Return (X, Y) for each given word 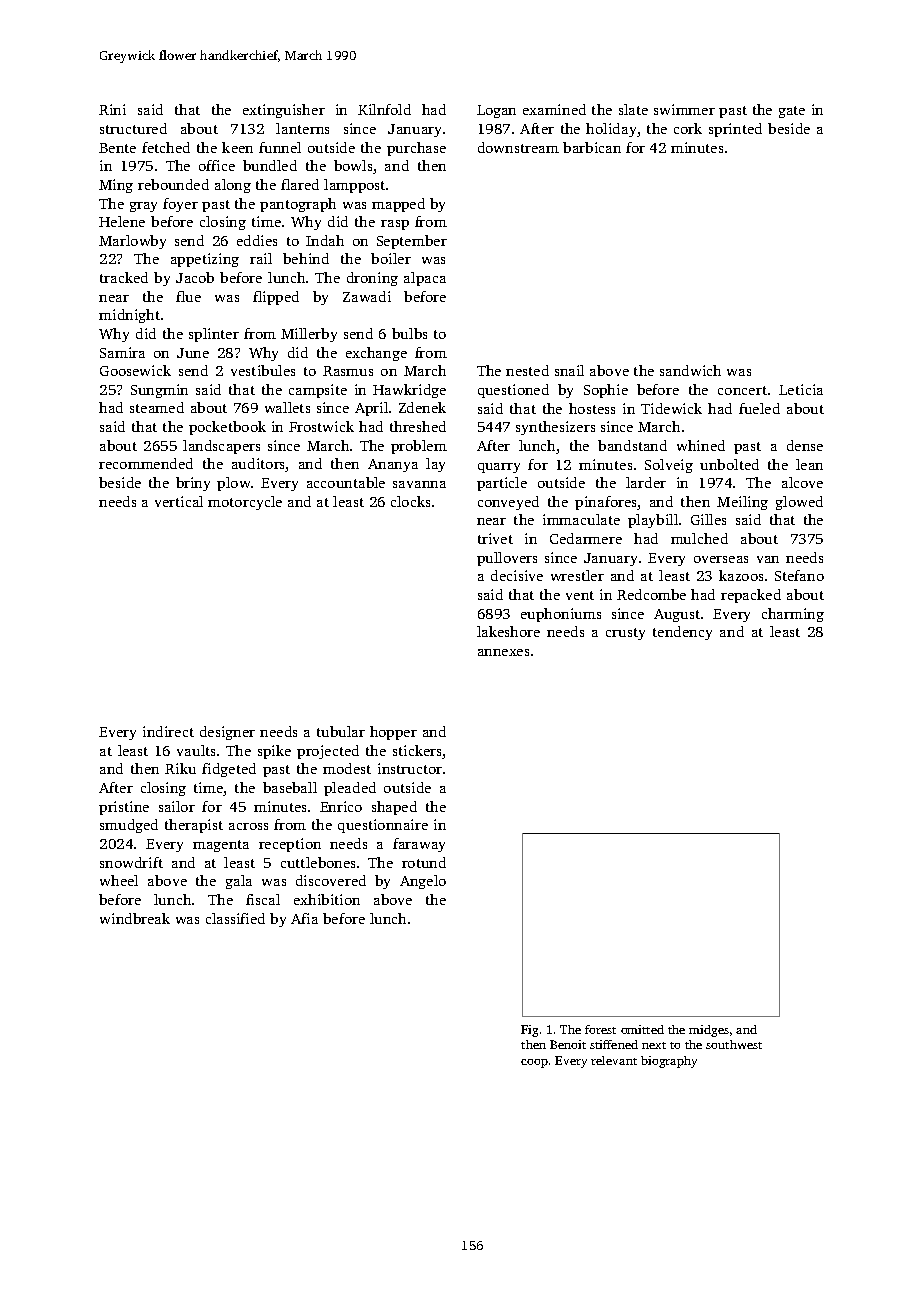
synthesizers (555, 428)
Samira (122, 352)
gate (792, 112)
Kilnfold (384, 109)
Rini (112, 109)
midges (709, 1031)
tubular (341, 731)
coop (534, 1063)
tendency (682, 633)
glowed (799, 503)
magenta (221, 846)
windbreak (135, 918)
